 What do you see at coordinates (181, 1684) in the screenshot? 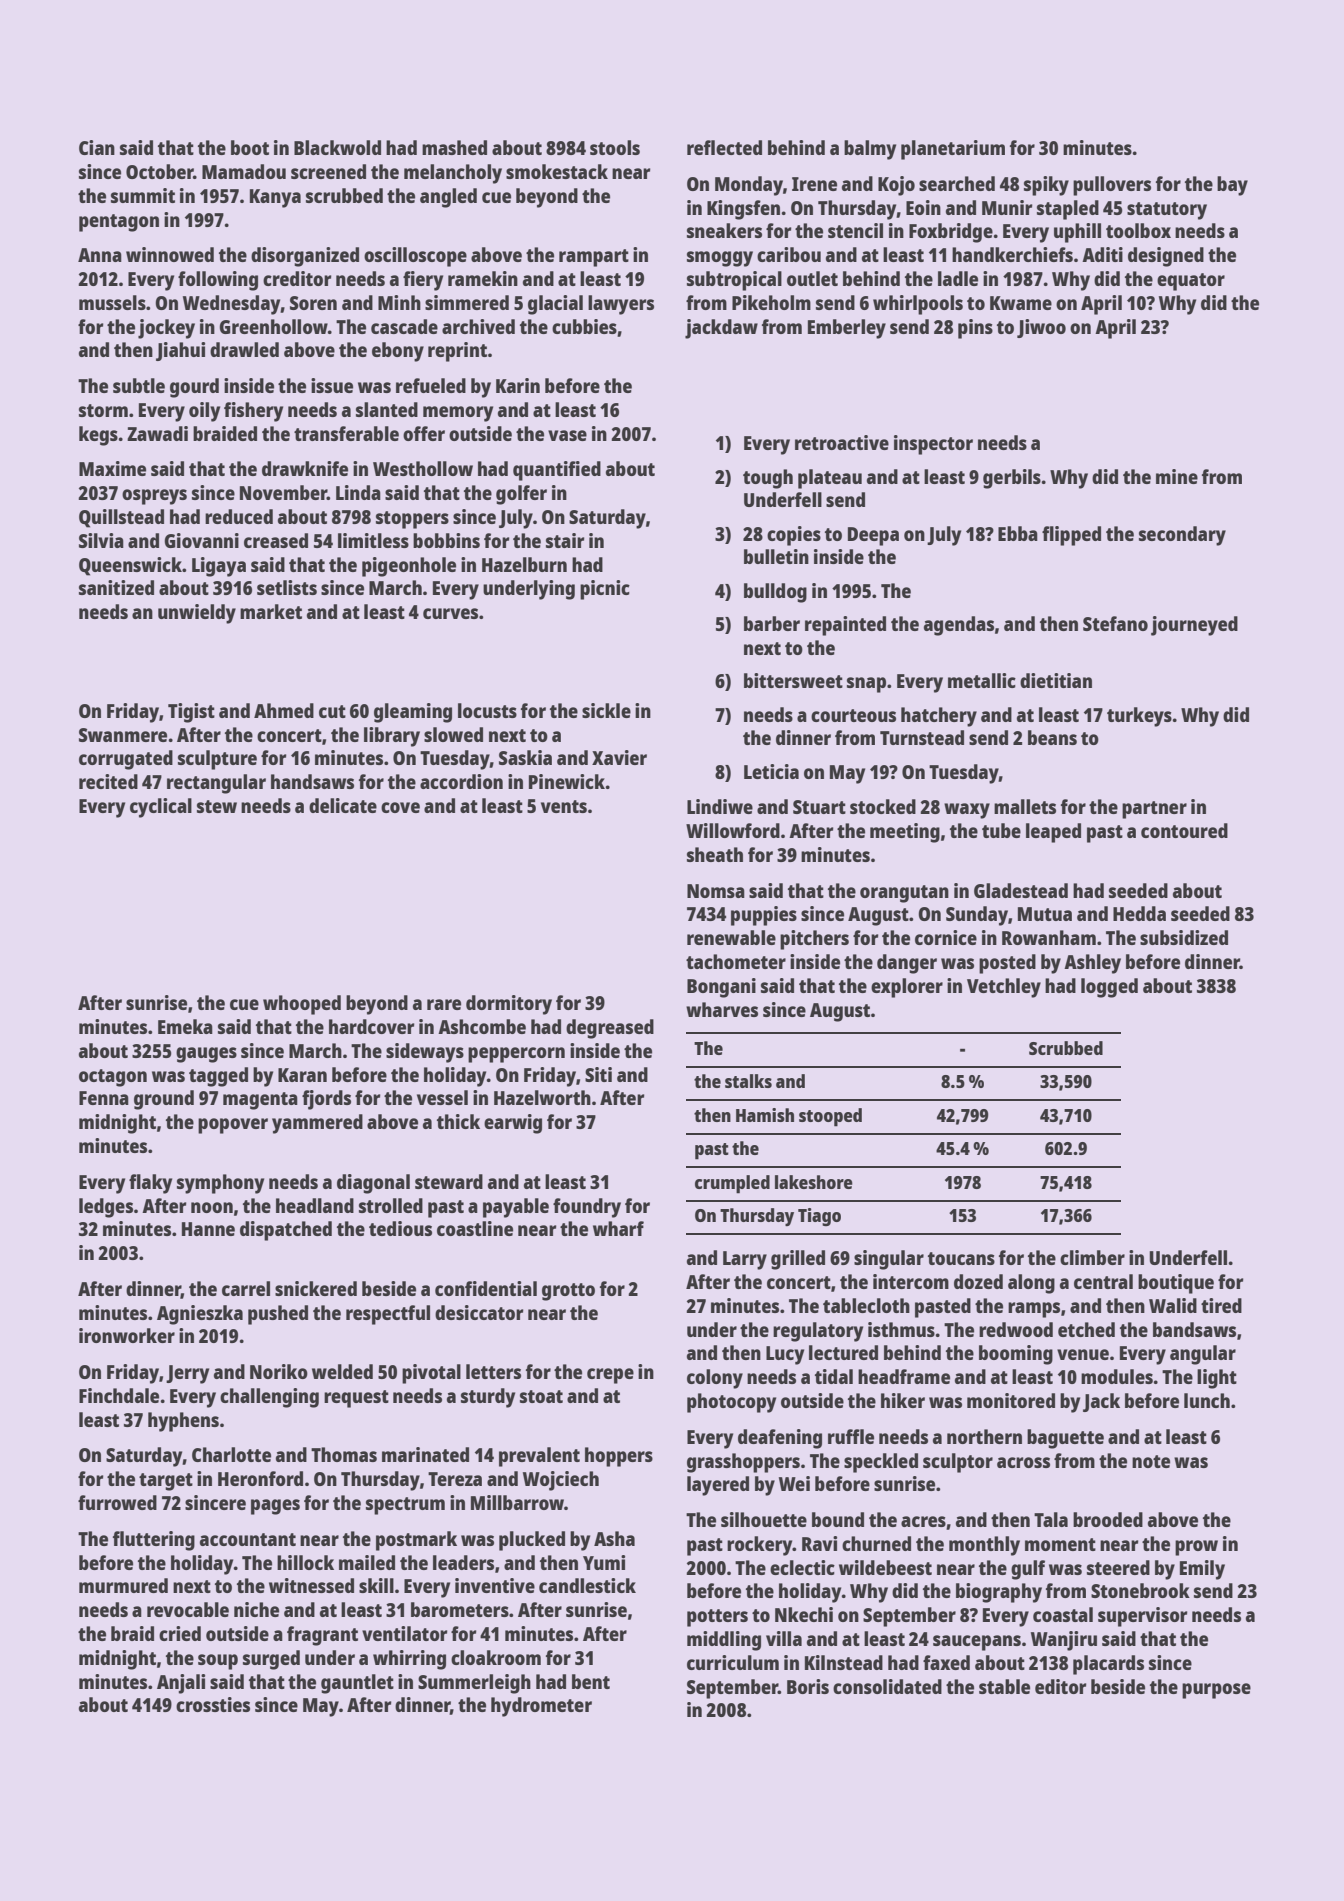
I see `Anjali` at bounding box center [181, 1684].
